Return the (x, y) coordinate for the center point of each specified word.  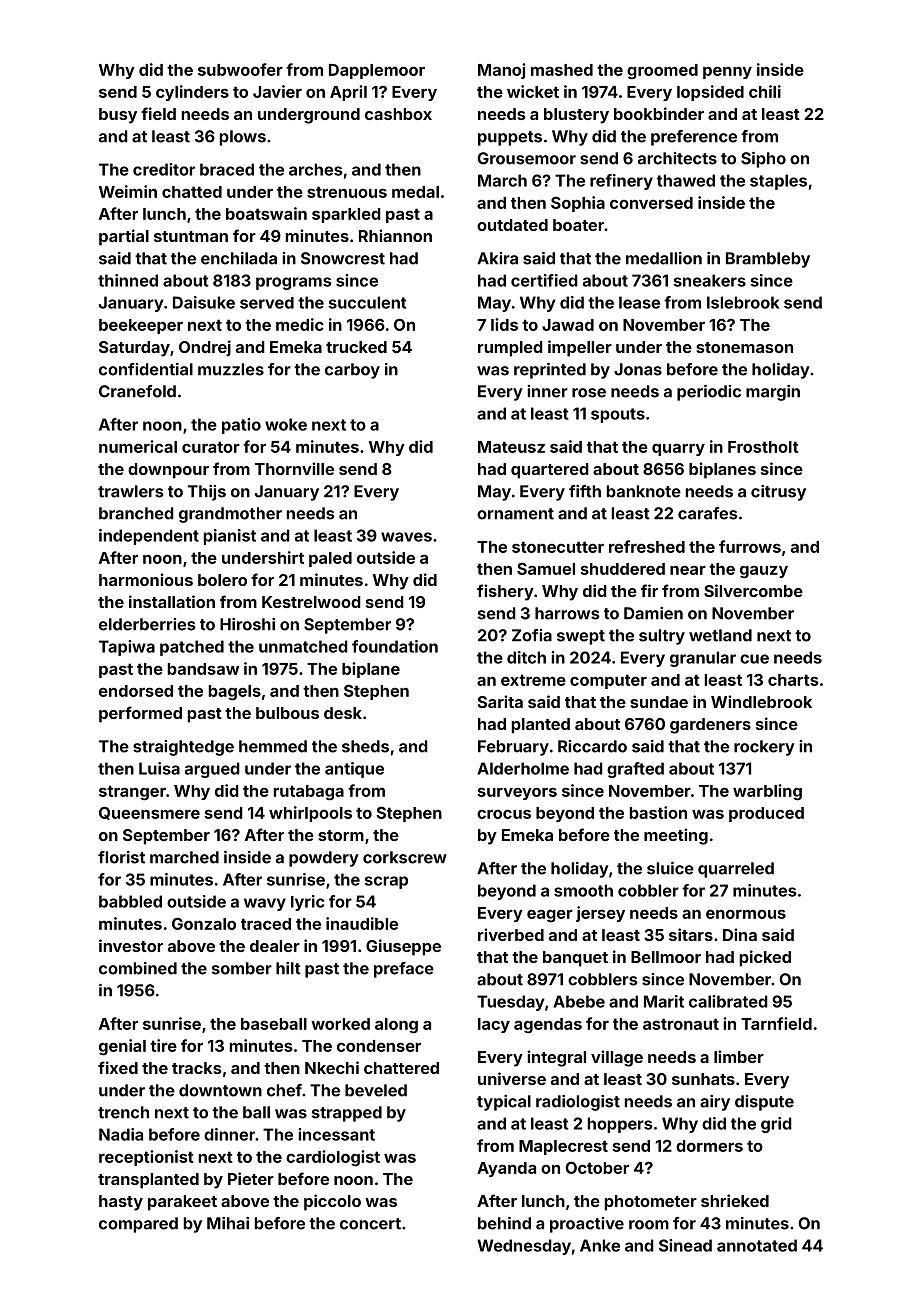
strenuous (347, 192)
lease (639, 302)
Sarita (500, 701)
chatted (192, 192)
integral (556, 1058)
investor (131, 945)
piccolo (332, 1202)
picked (765, 958)
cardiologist (333, 1158)
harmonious (146, 579)
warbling (767, 792)
